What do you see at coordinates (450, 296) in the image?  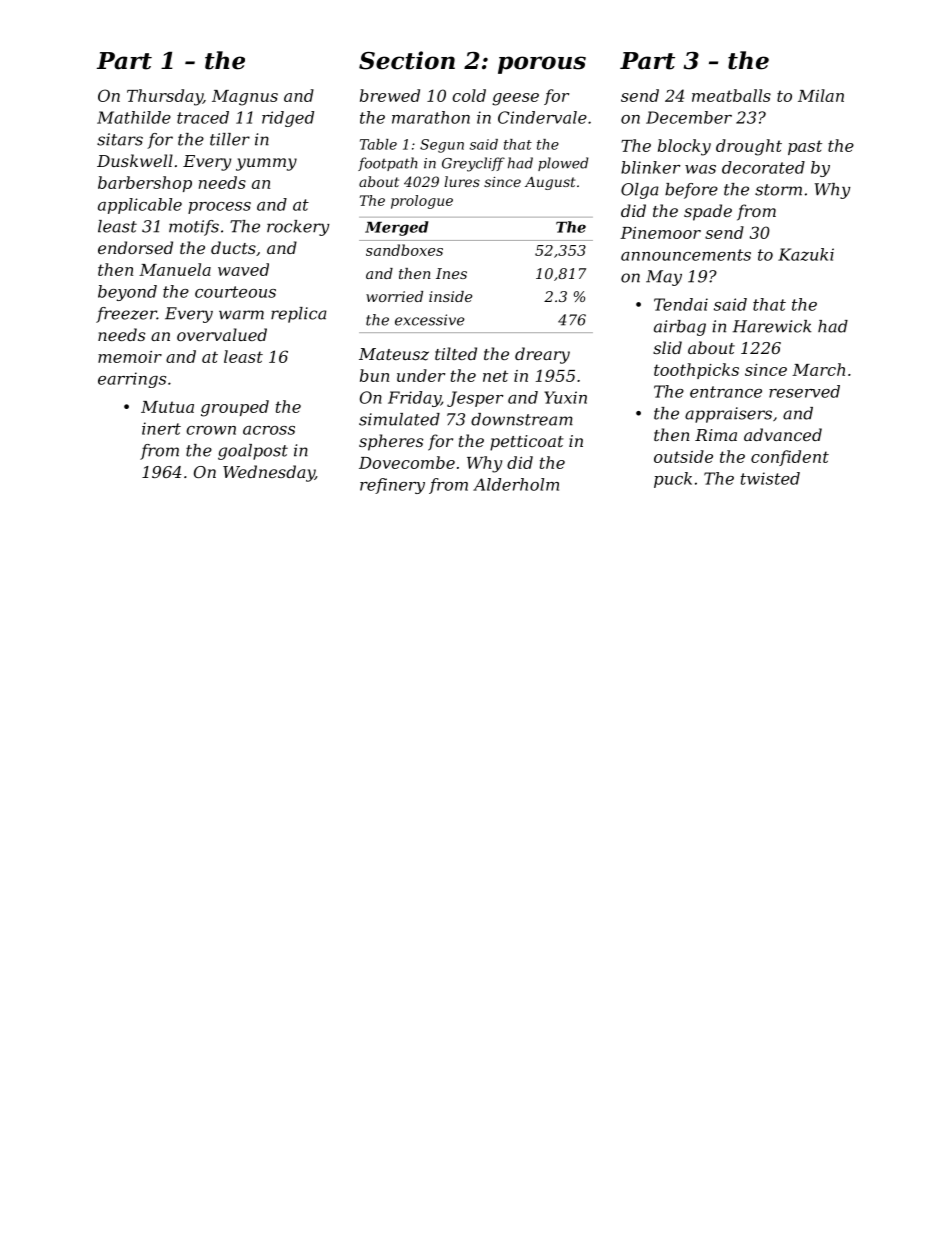 I see `inside` at bounding box center [450, 296].
